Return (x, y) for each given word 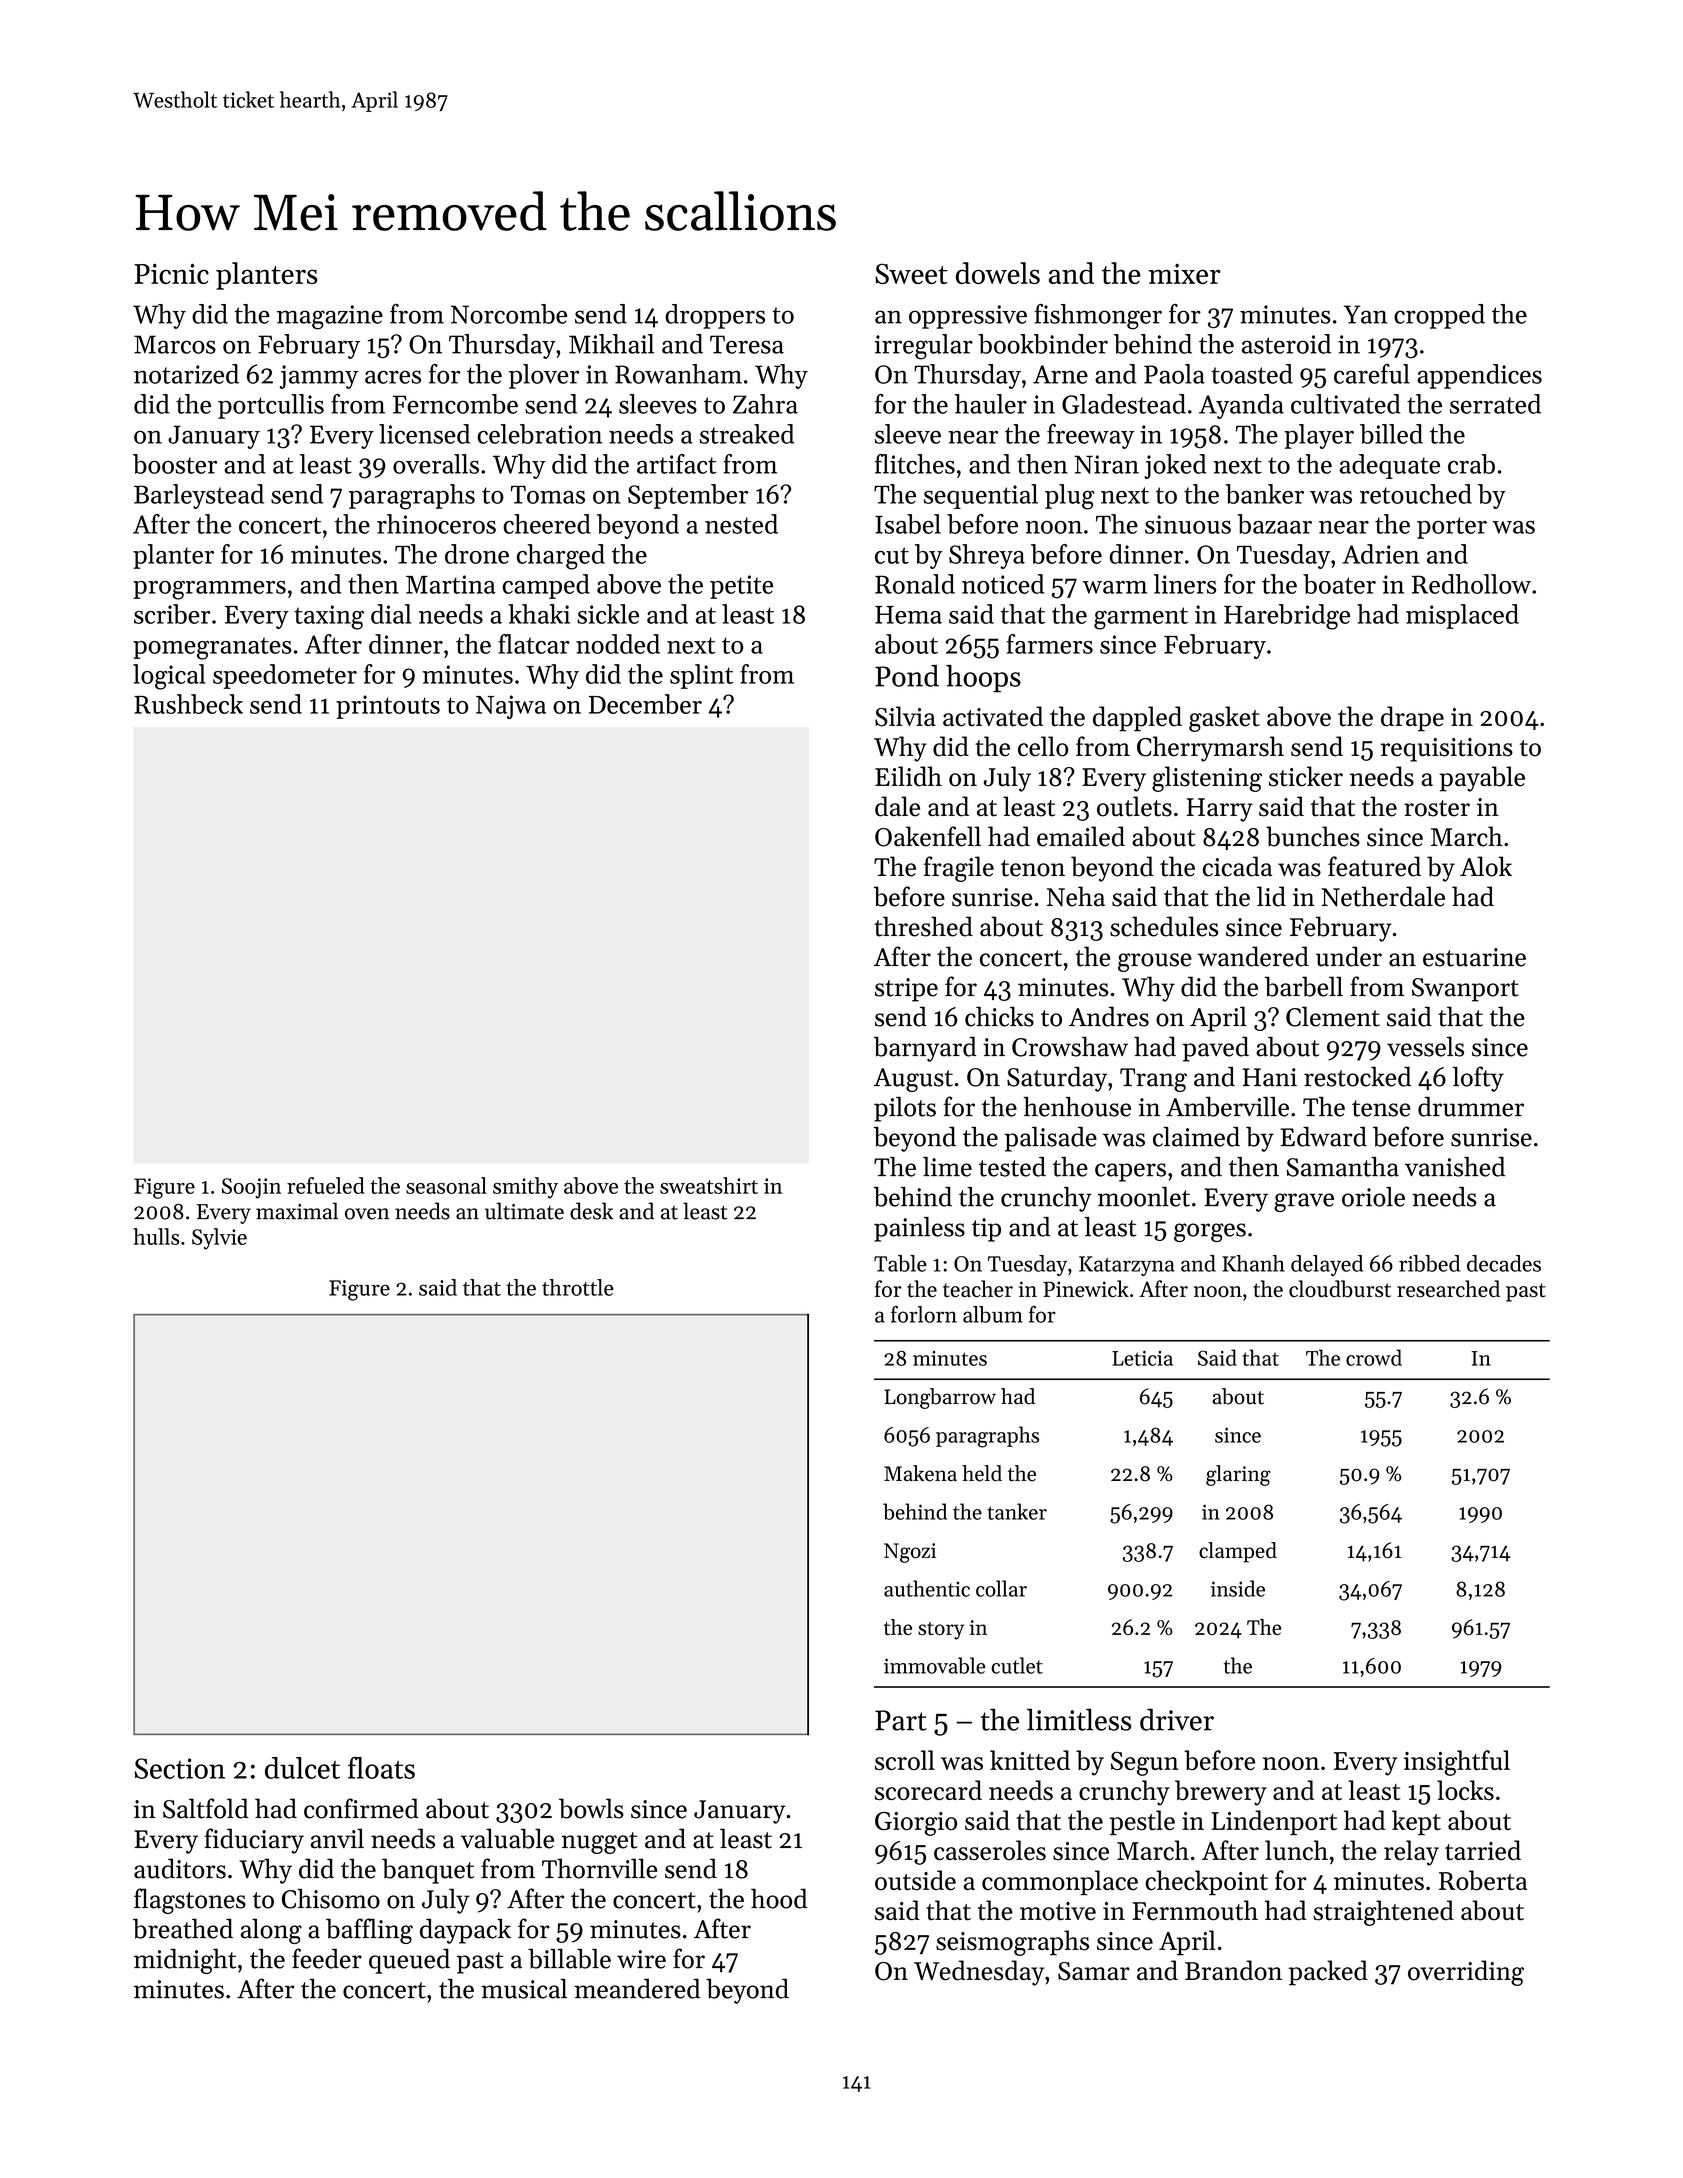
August (913, 1080)
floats (381, 1768)
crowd (1374, 1357)
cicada (1237, 866)
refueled (326, 1185)
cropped (1439, 316)
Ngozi (910, 1553)
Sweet (911, 273)
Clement (1333, 1016)
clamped (1238, 1552)
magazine (330, 317)
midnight (185, 1961)
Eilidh (908, 776)
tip (986, 1230)
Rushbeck (188, 704)
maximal (297, 1211)
